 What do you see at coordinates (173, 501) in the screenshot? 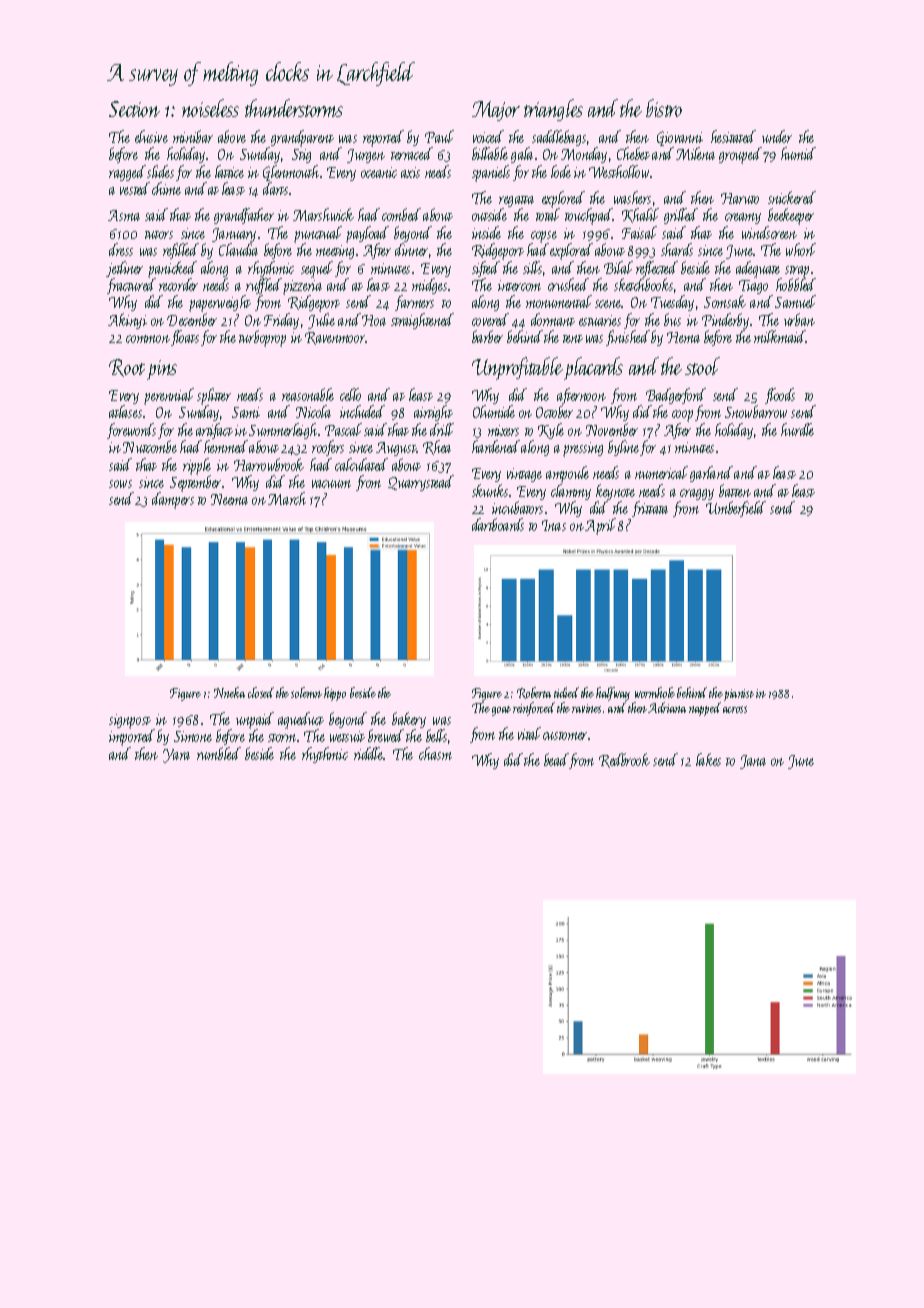
I see `dampers` at bounding box center [173, 501].
